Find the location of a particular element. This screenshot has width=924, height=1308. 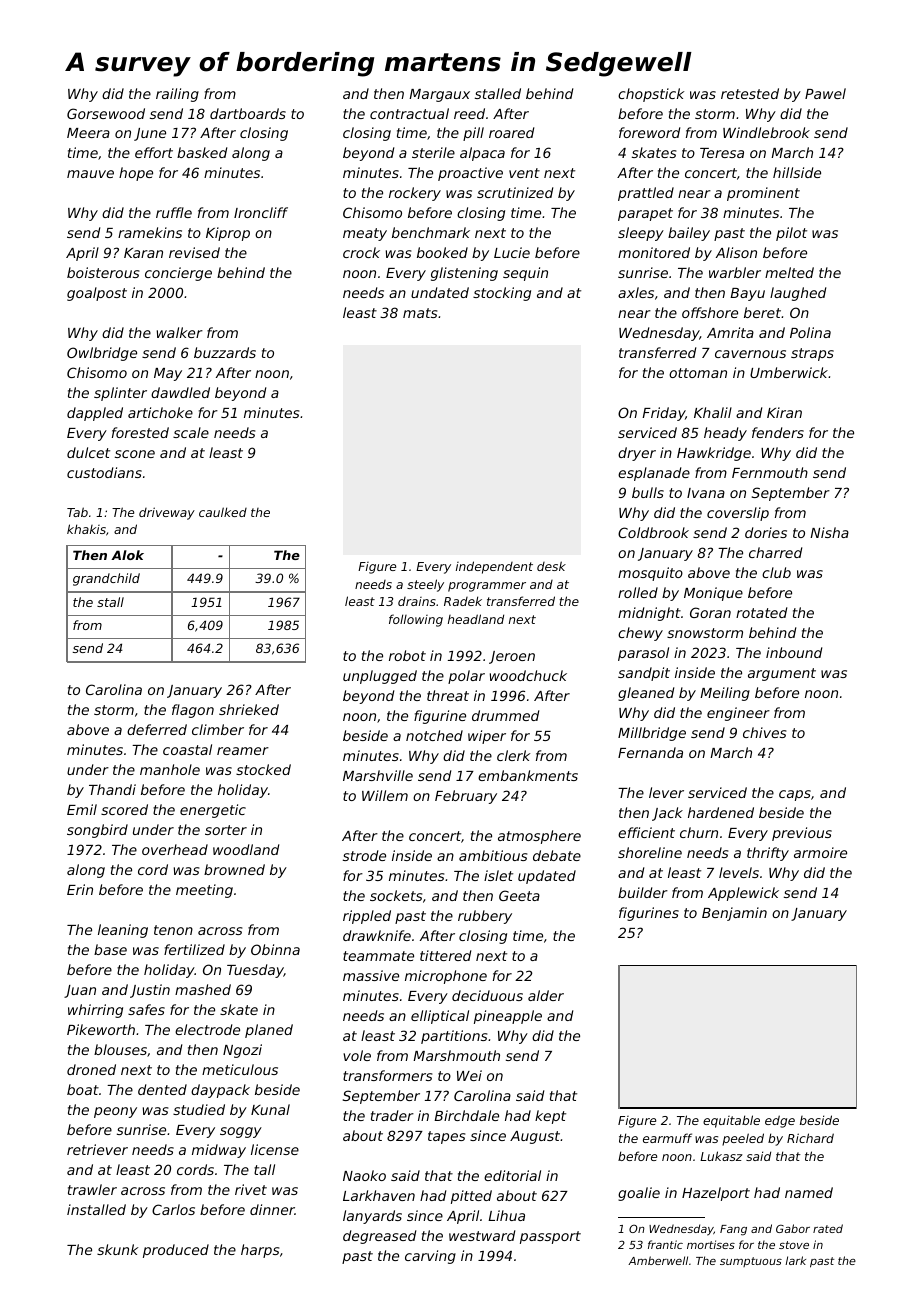

levels is located at coordinates (739, 872).
